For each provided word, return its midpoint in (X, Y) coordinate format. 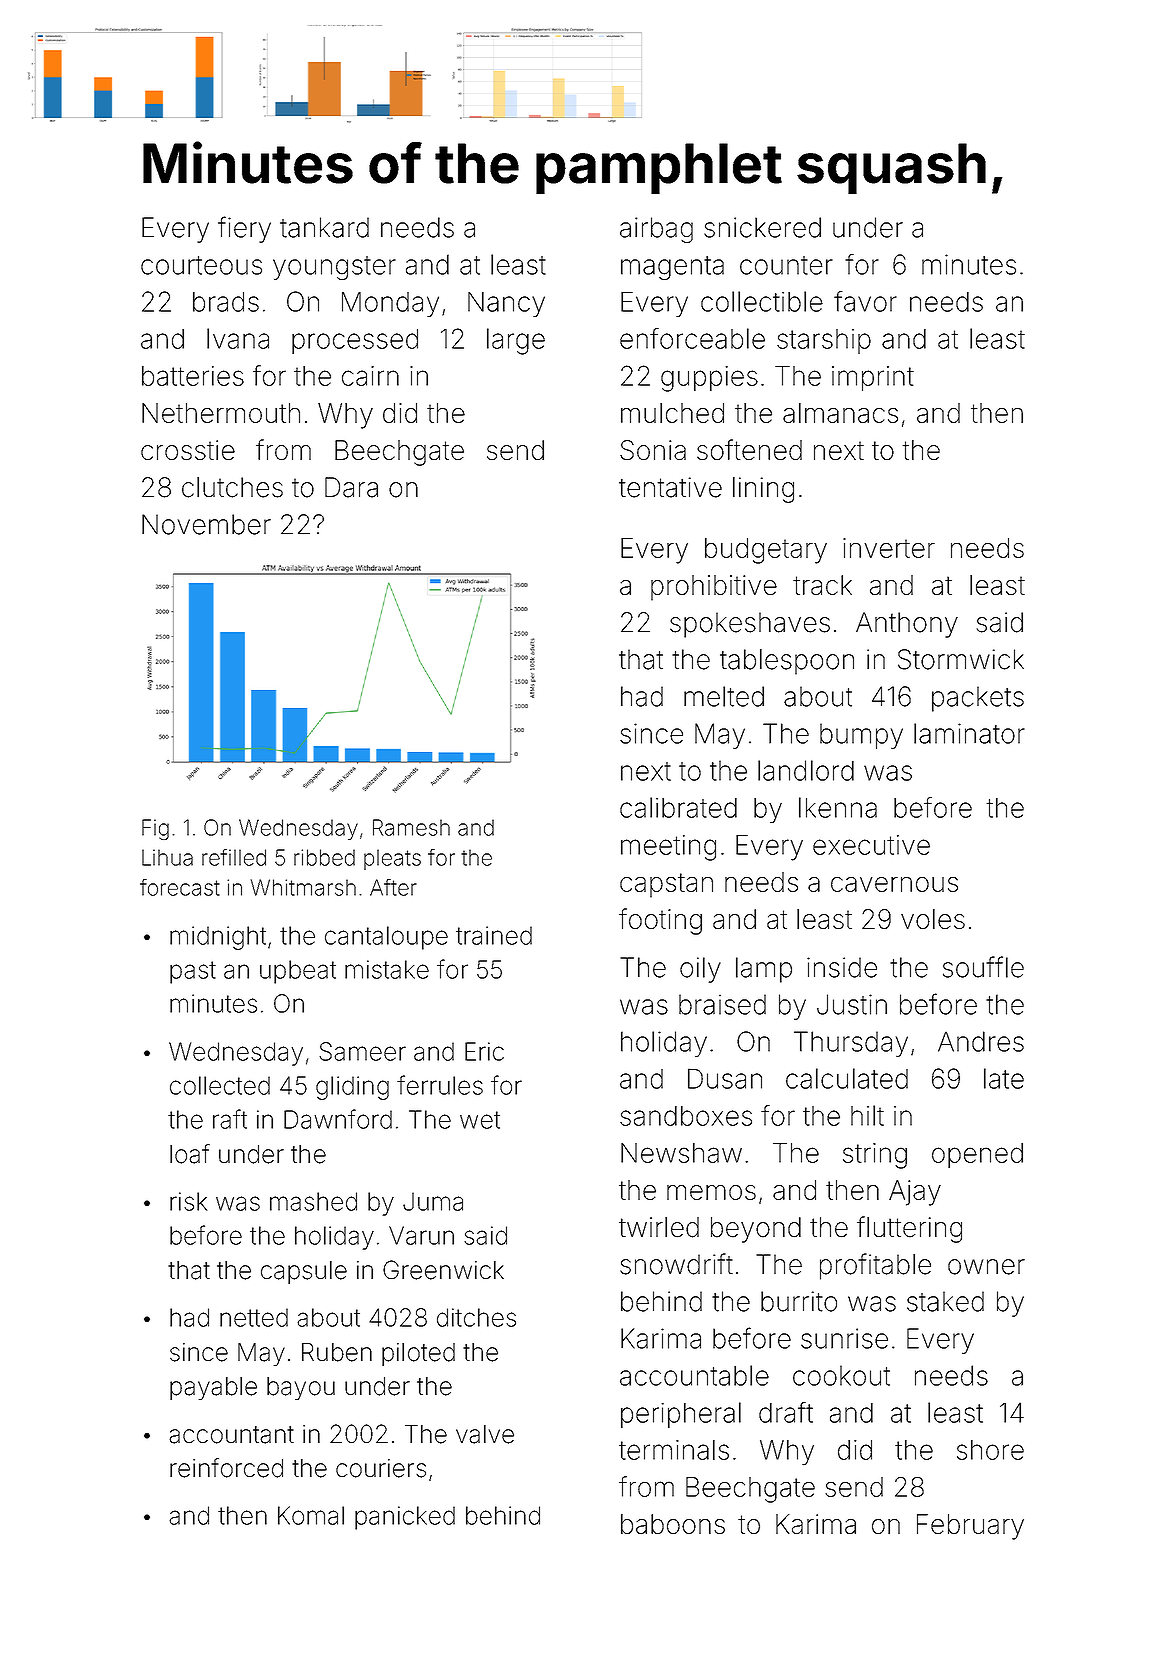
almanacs (840, 413)
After (393, 887)
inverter (889, 548)
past (193, 972)
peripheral (681, 1415)
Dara (351, 487)
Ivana (238, 338)
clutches (232, 487)
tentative (670, 487)
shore (990, 1450)
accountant (231, 1435)
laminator (969, 733)
